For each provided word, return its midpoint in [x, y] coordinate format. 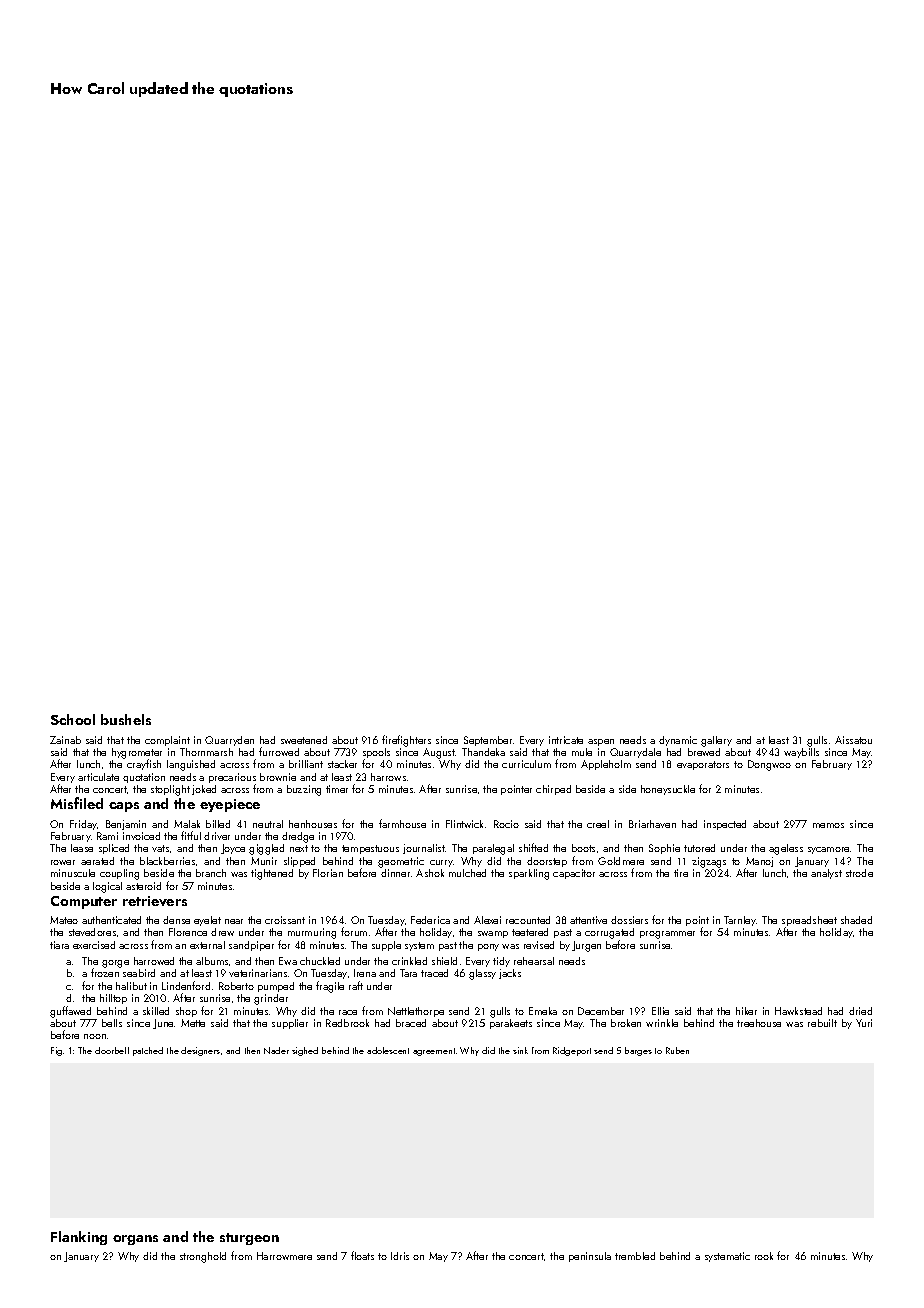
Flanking [79, 1238]
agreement [434, 1052]
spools [376, 754]
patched [148, 1051]
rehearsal [534, 961]
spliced [114, 849]
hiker [746, 1011]
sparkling [529, 874]
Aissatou [853, 740]
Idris [400, 1256]
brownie [278, 777]
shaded [856, 920]
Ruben [677, 1050]
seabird [139, 973]
